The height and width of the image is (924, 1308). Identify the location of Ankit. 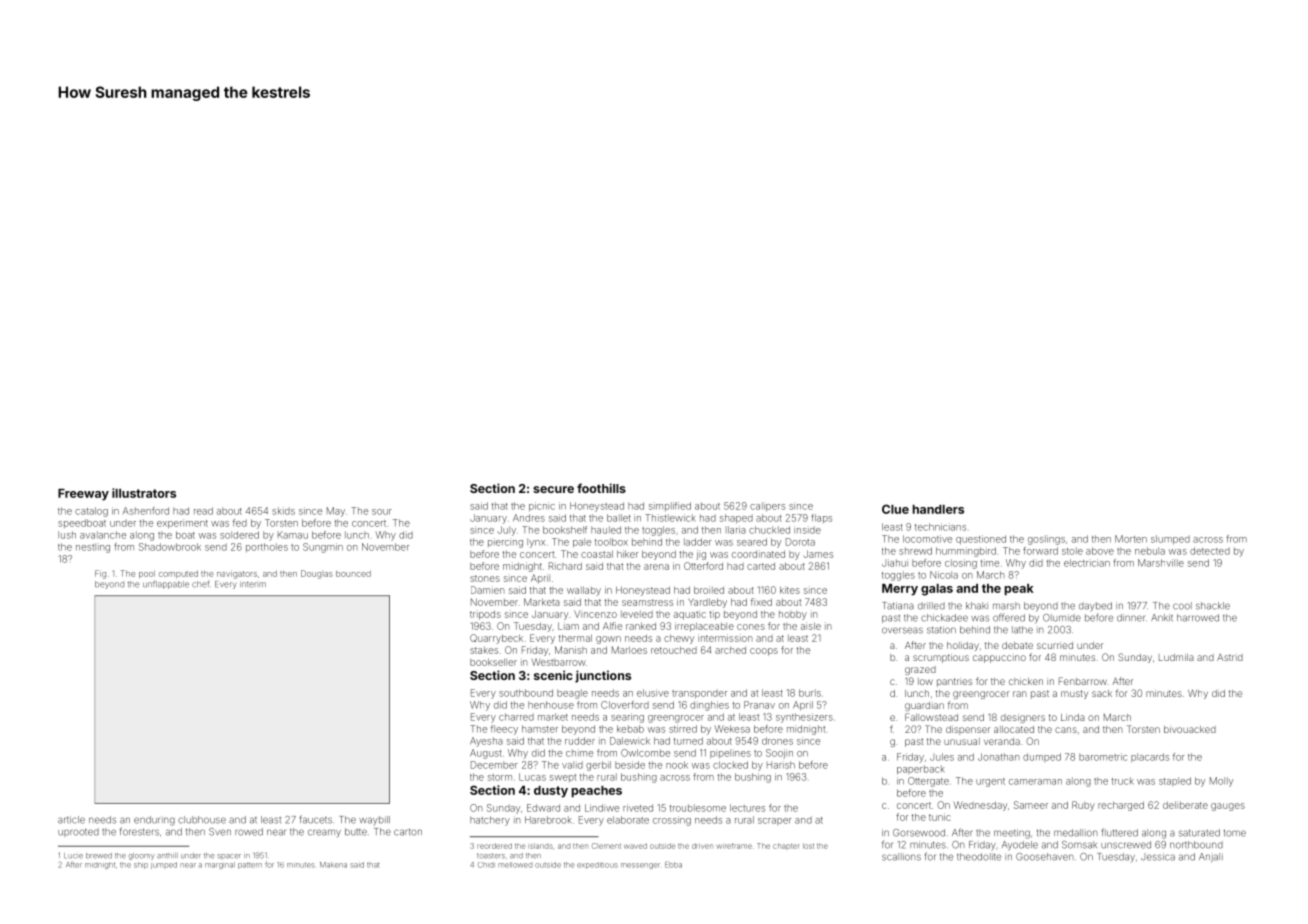
(1162, 618).
